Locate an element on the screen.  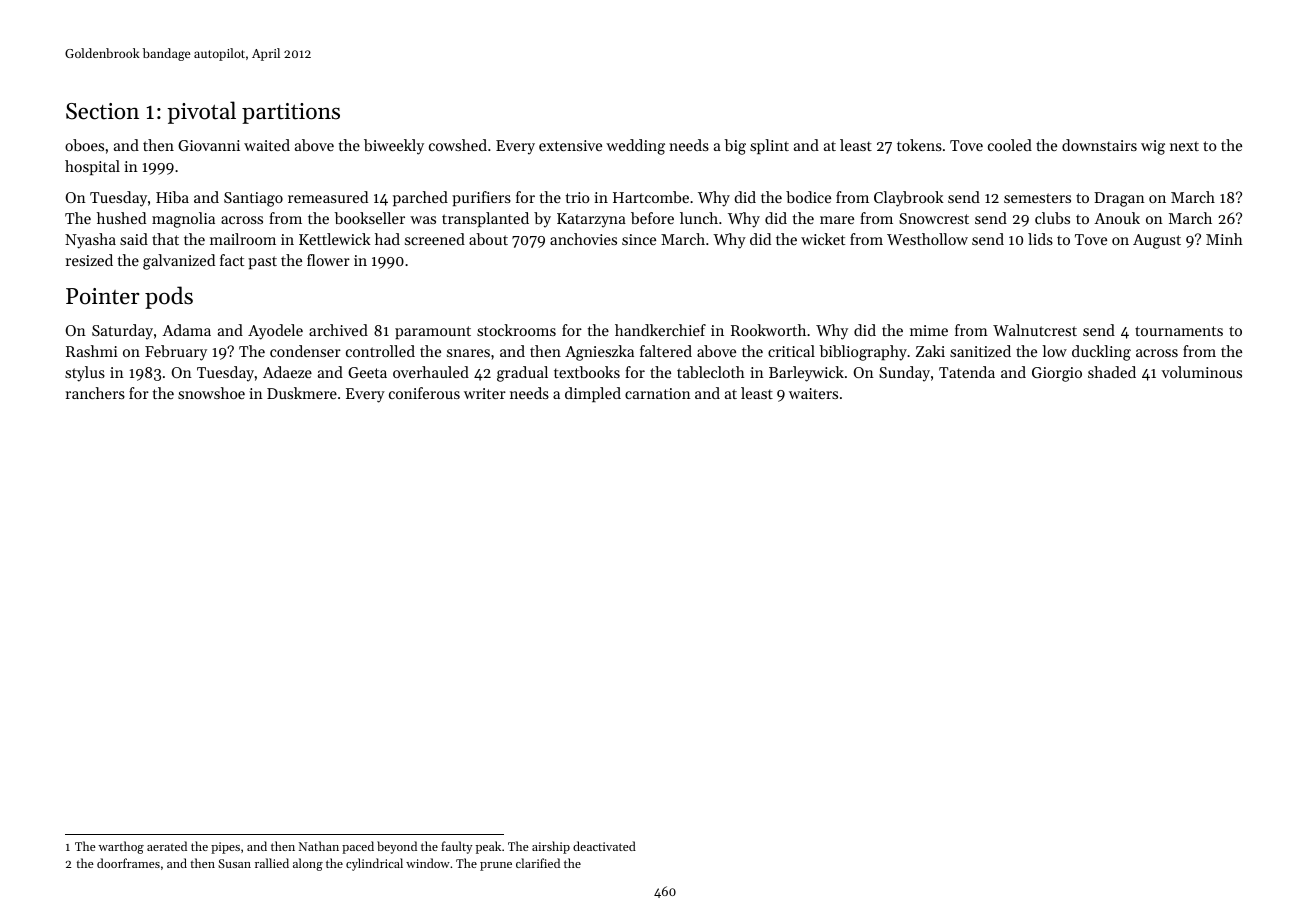
tournaments is located at coordinates (1179, 331).
